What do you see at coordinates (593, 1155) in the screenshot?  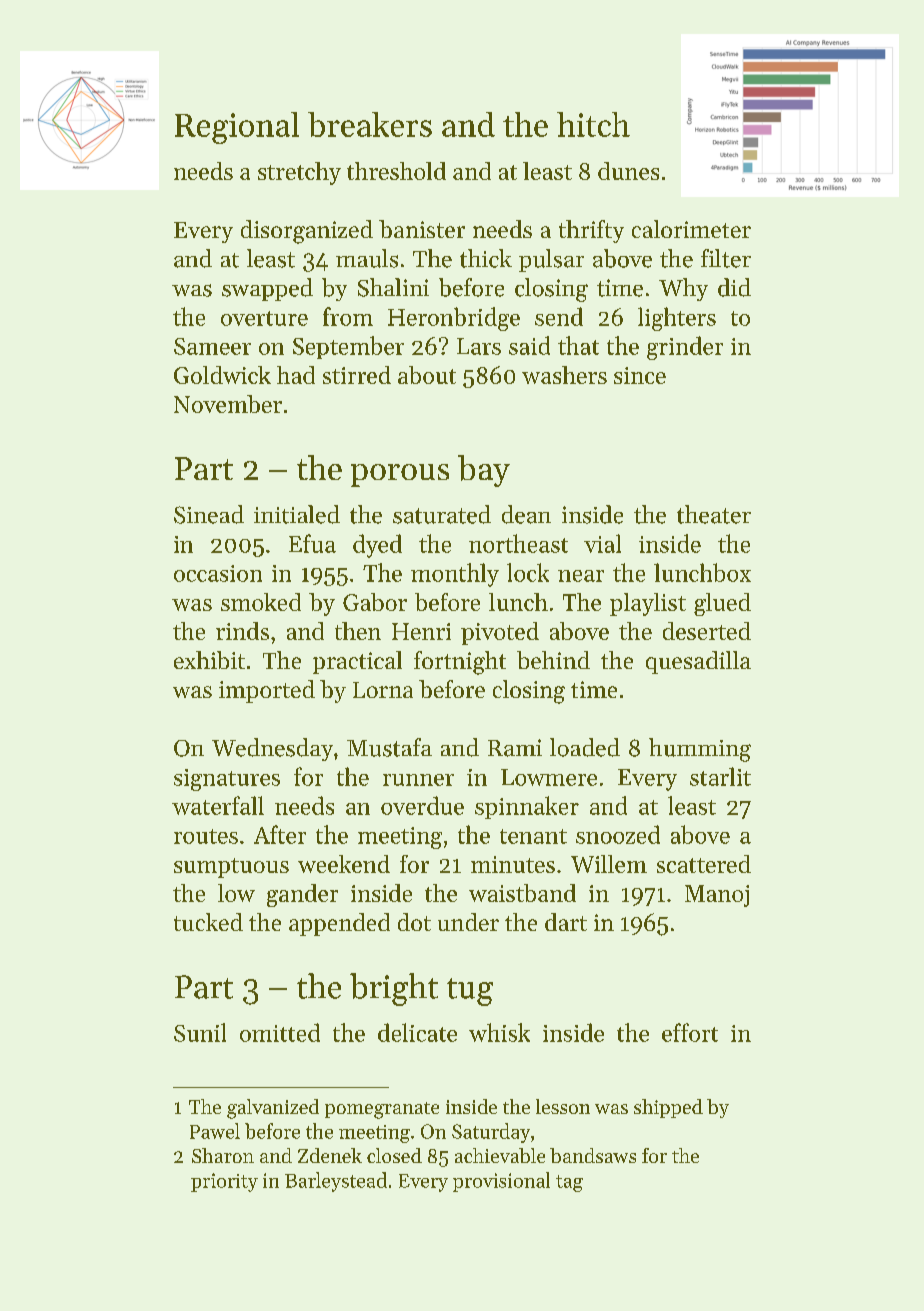 I see `bandsaws` at bounding box center [593, 1155].
